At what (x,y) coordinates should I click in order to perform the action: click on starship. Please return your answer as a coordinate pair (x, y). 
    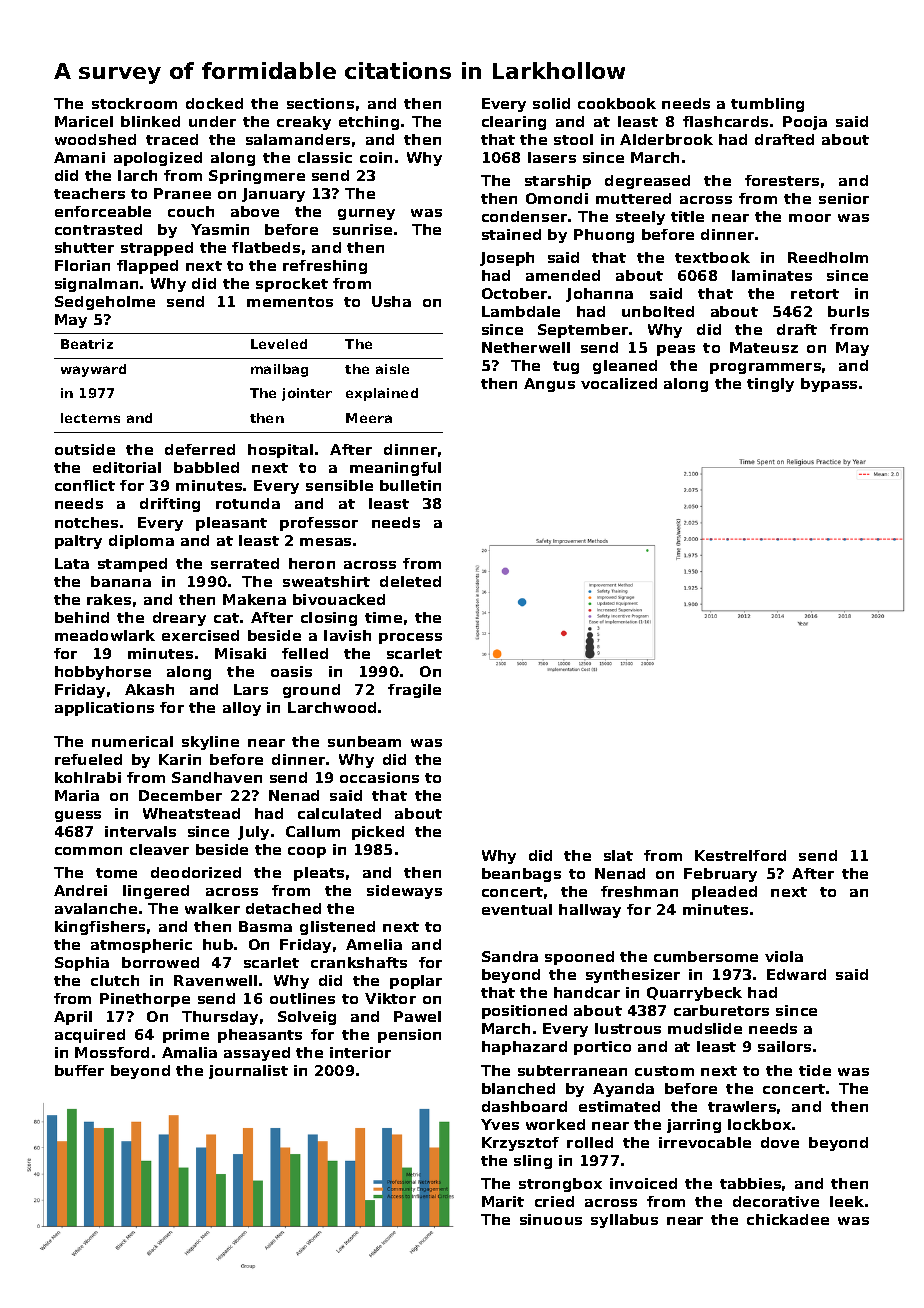
    Looking at the image, I should click on (558, 182).
